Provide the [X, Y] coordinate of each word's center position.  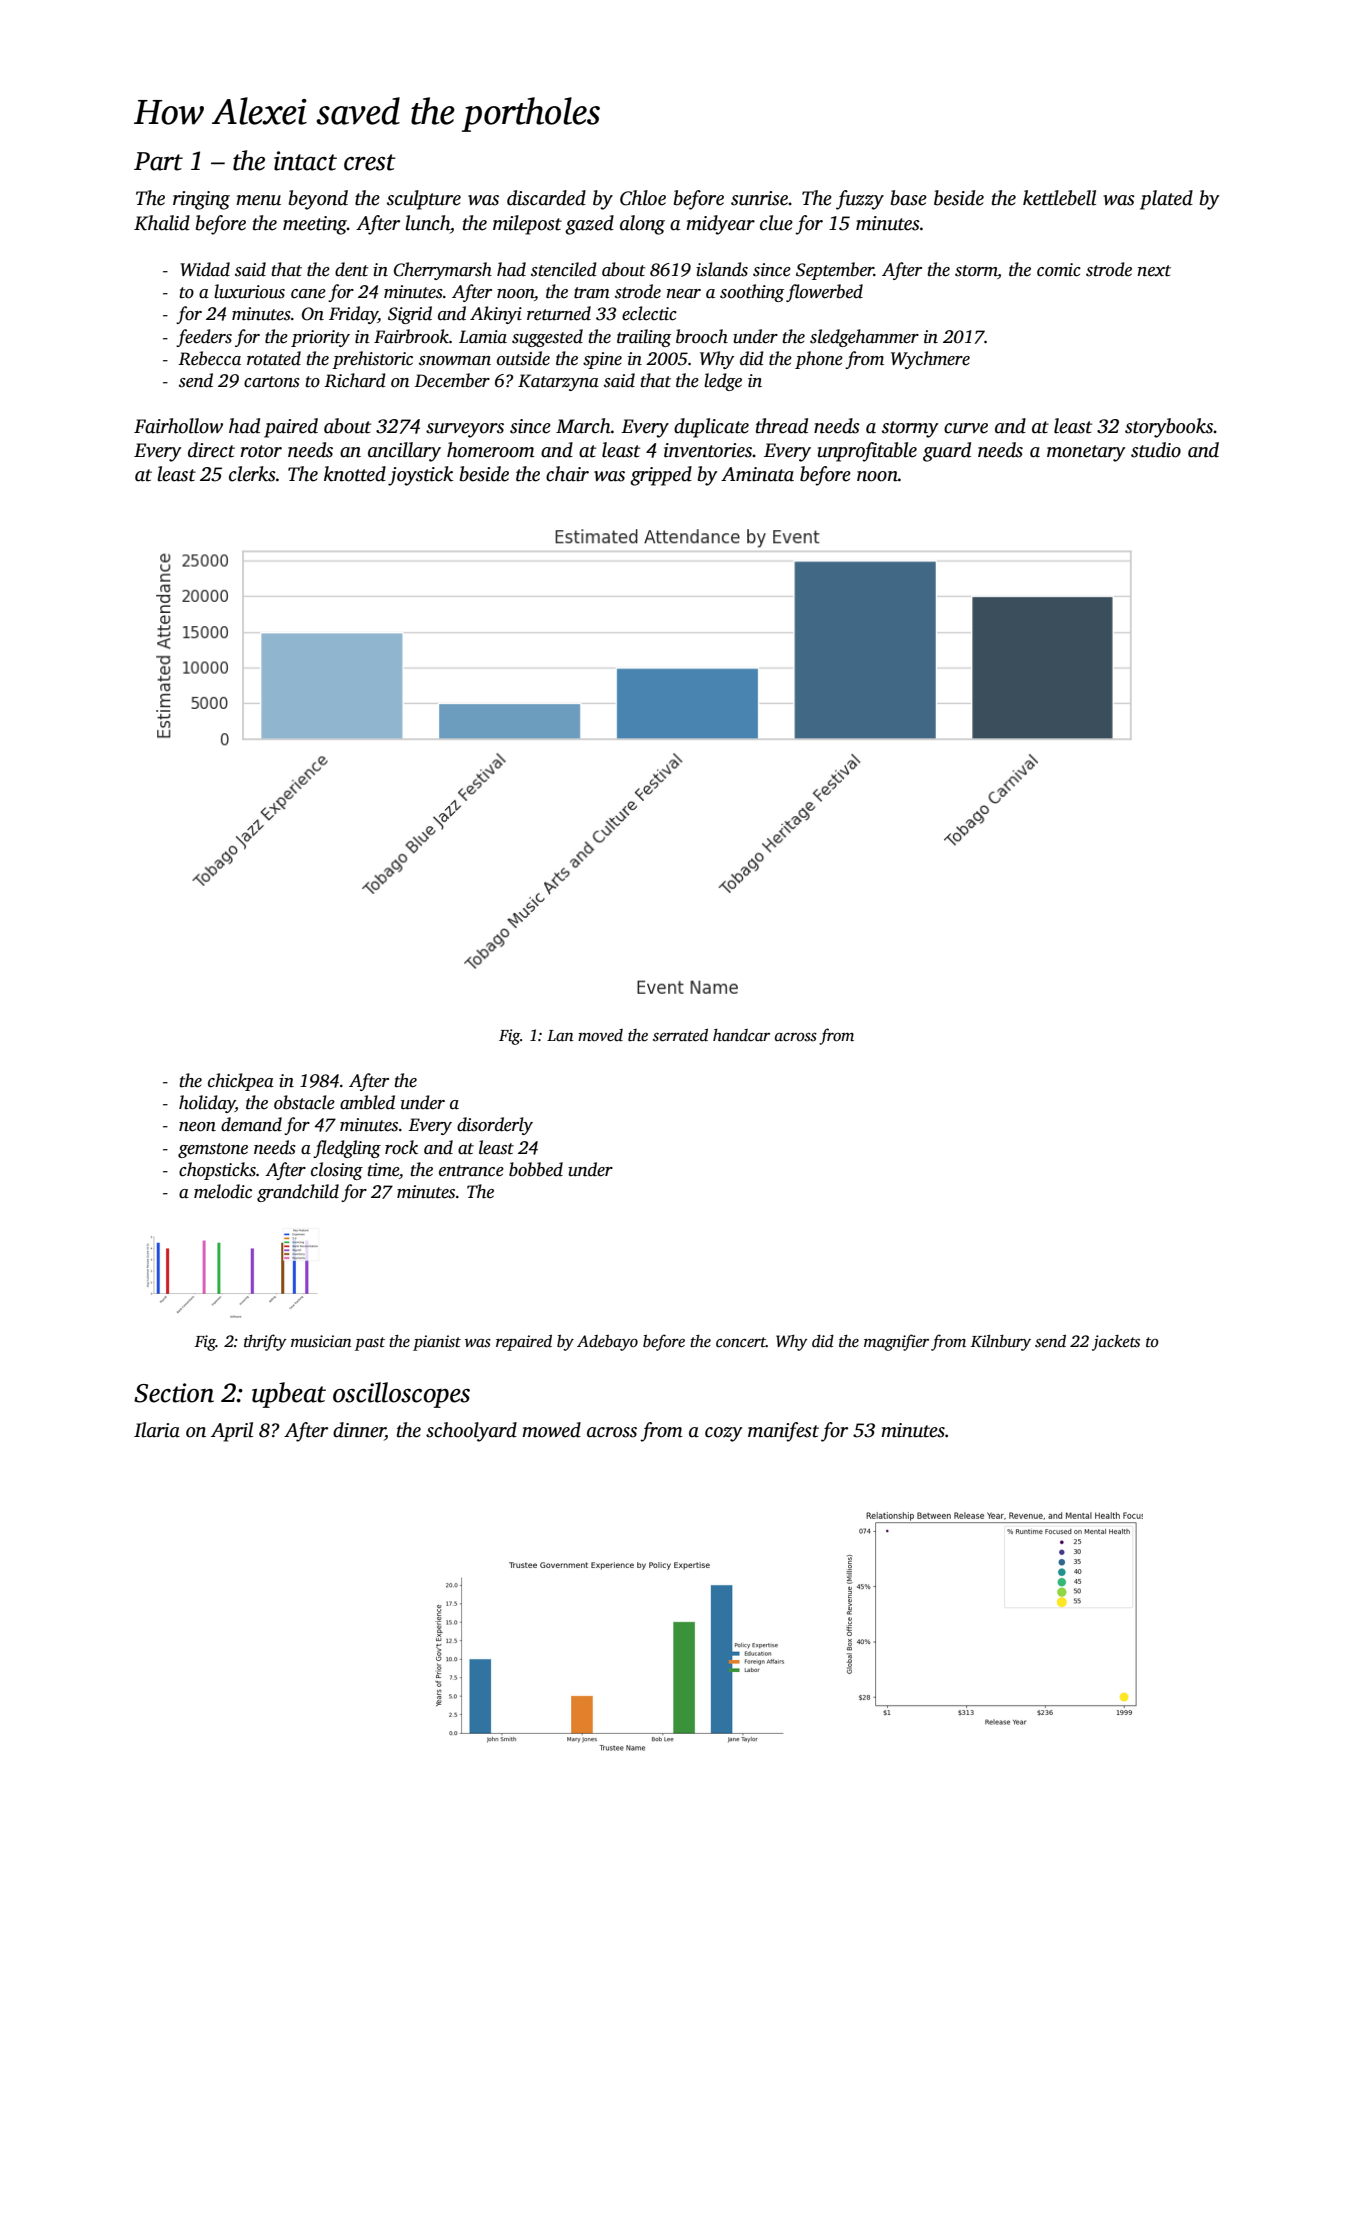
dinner [359, 1431]
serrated [680, 1035]
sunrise [760, 198]
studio [1156, 450]
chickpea [241, 1082]
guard [947, 452]
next [1154, 271]
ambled [367, 1102]
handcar [741, 1035]
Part [158, 161]
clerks [252, 474]
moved [600, 1035]
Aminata [757, 474]
